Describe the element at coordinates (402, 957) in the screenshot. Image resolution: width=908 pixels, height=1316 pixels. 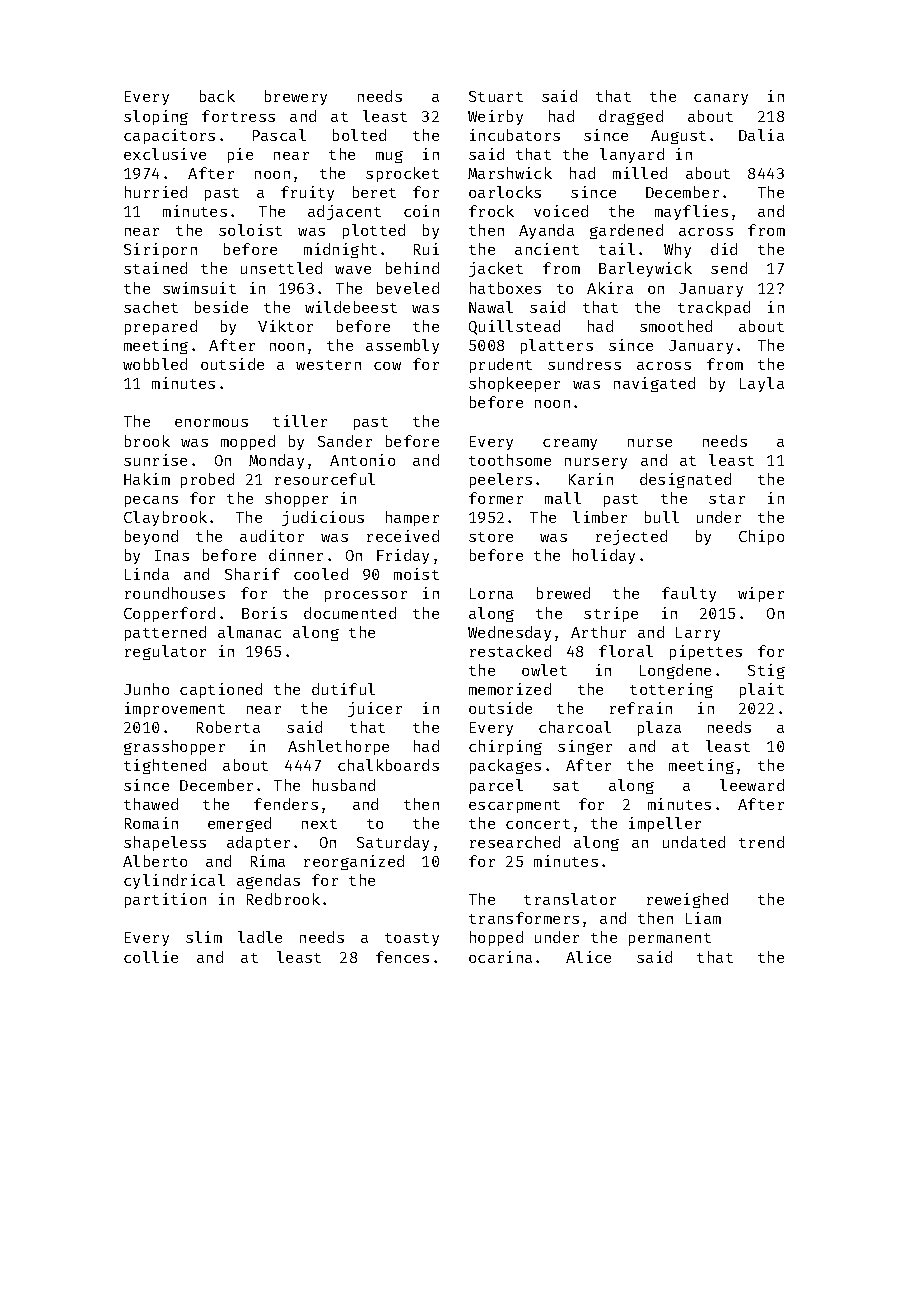
I see `fences` at that location.
